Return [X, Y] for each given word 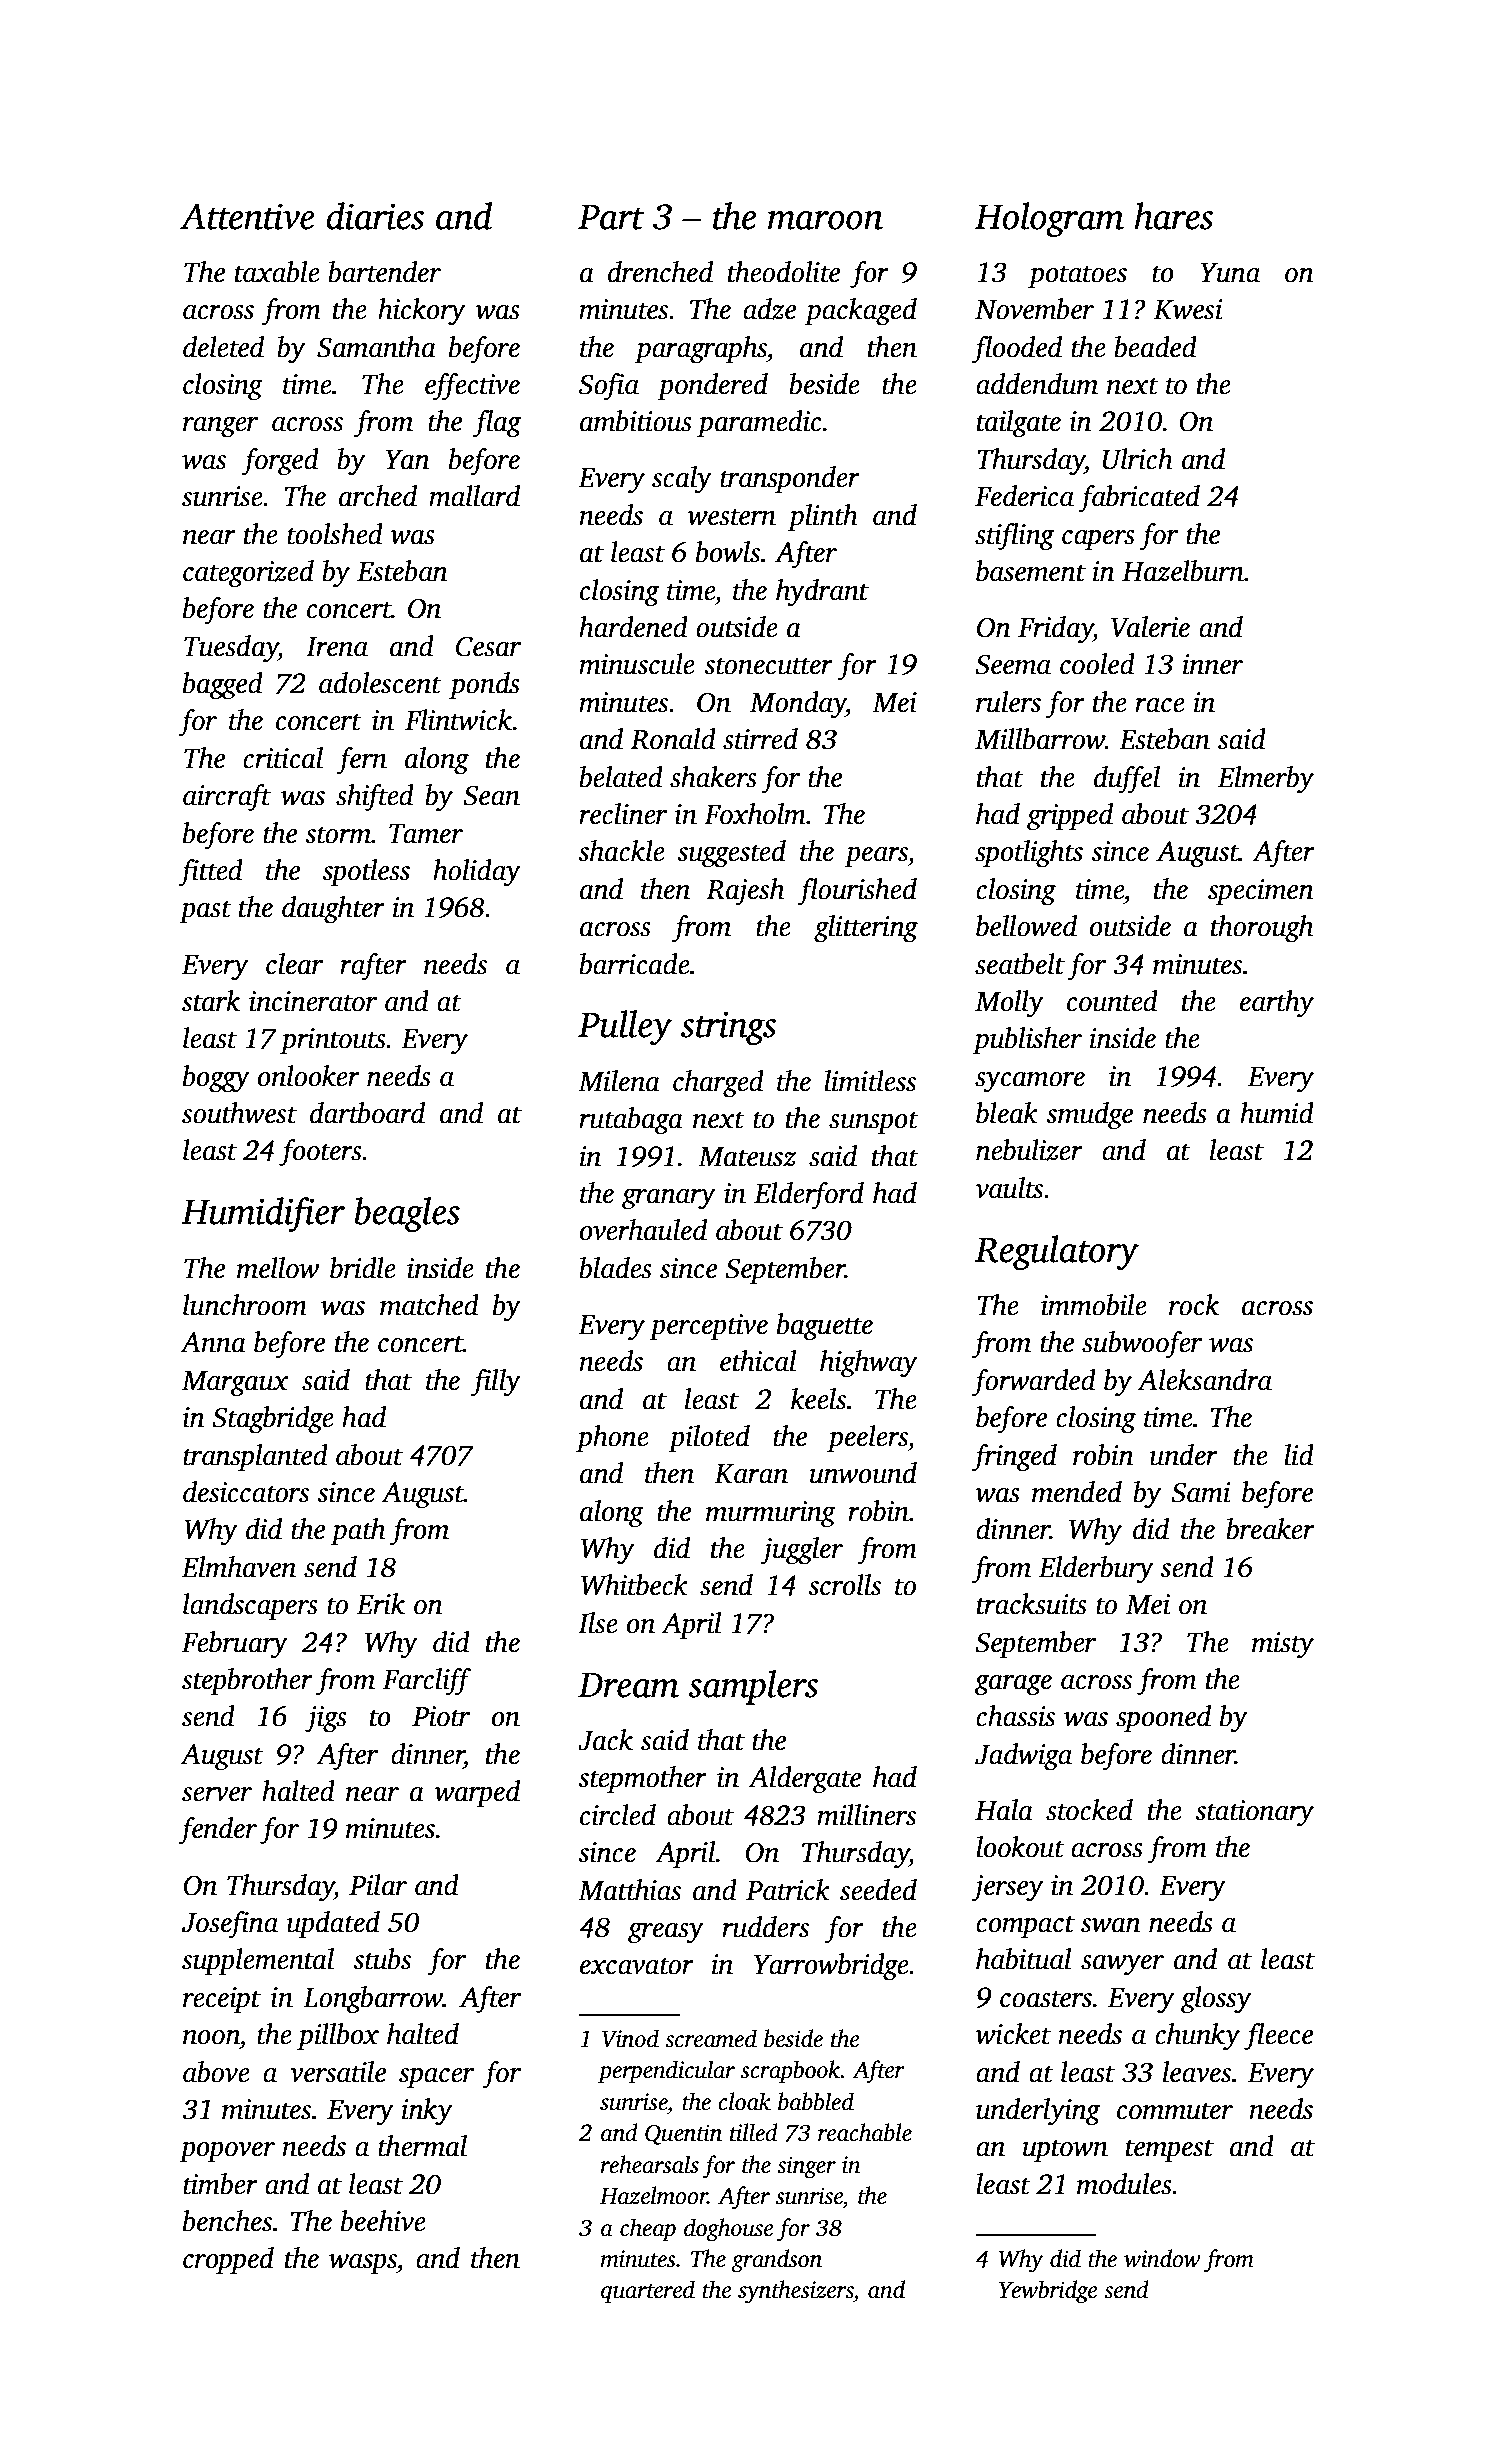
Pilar [378, 1885]
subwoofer [1142, 1345]
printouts [333, 1041]
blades [615, 1268]
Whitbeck [634, 1585]
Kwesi [1188, 309]
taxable [277, 272]
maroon [825, 220]
